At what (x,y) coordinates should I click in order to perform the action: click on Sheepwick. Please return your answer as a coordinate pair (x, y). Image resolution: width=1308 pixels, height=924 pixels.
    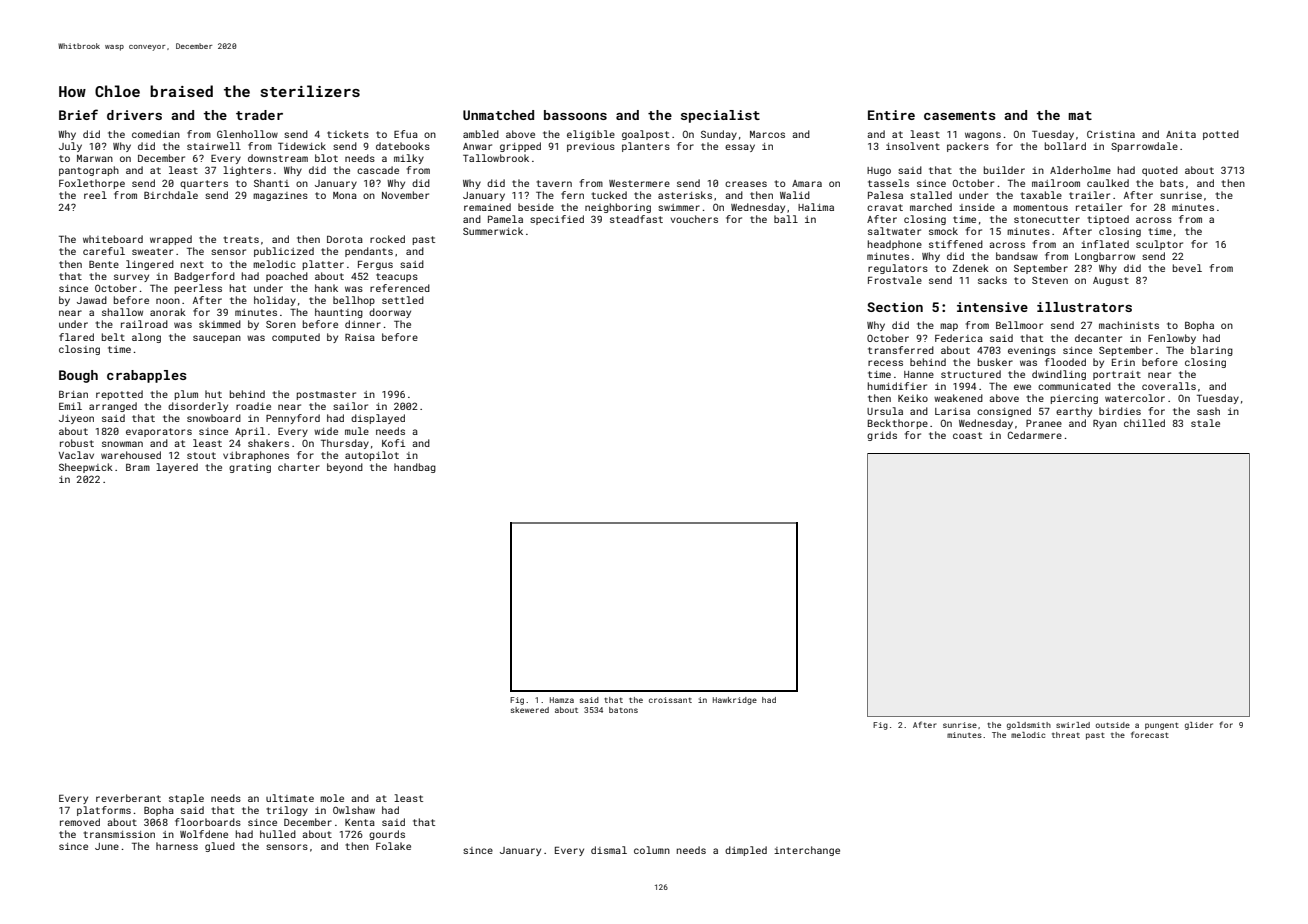
    Looking at the image, I should click on (86, 468).
